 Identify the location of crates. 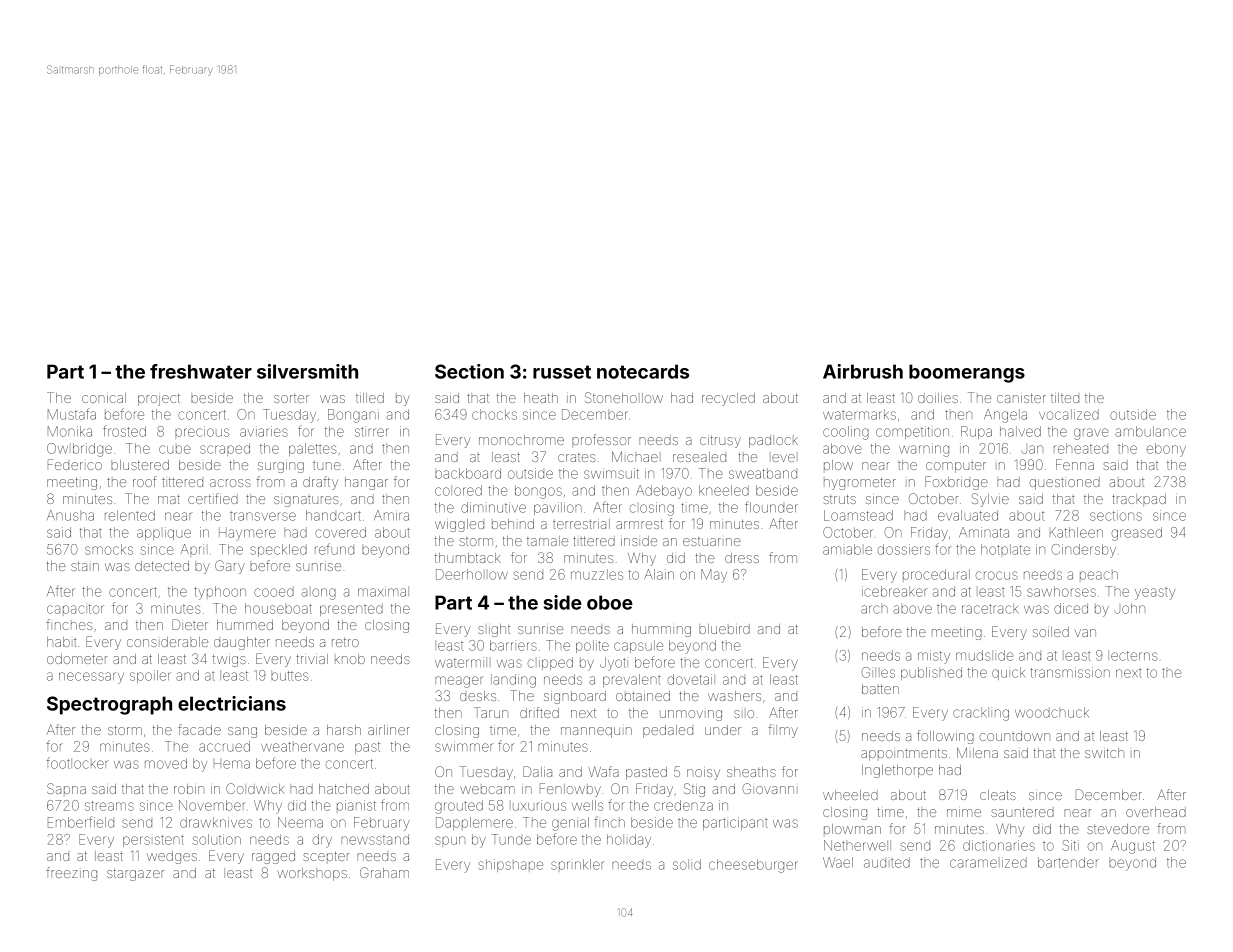
(576, 458).
